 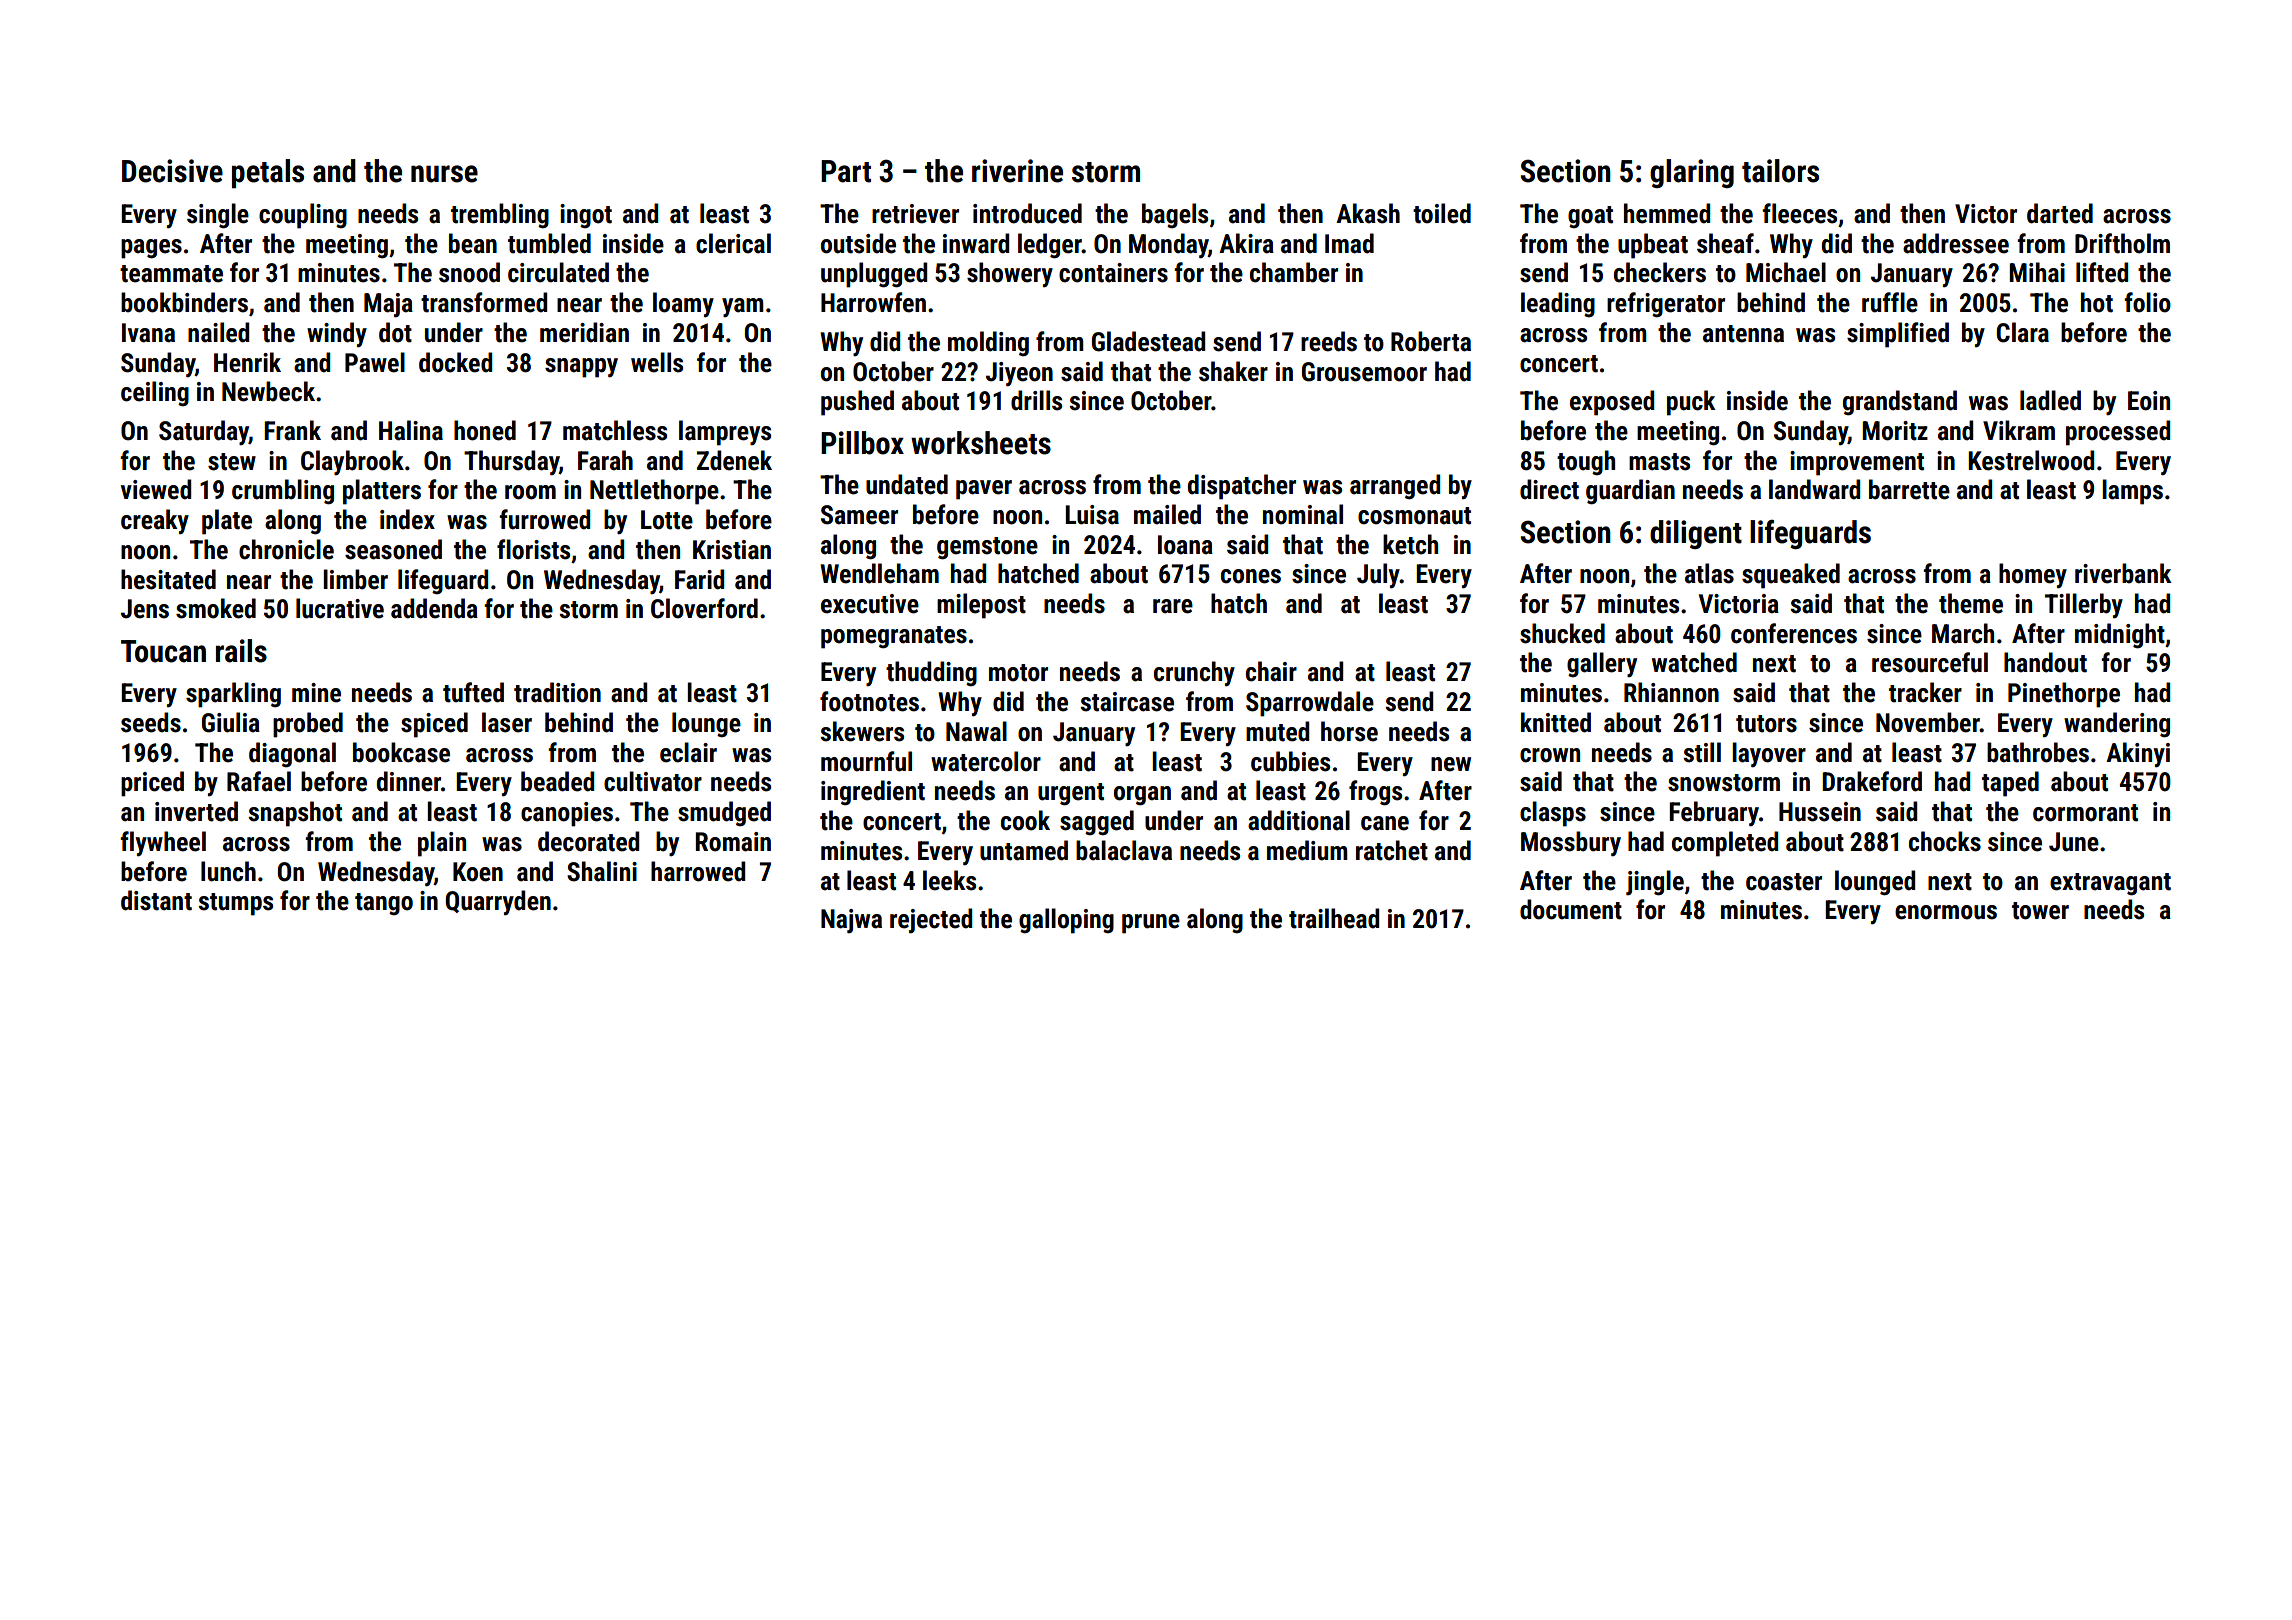 I want to click on nurse, so click(x=444, y=174).
